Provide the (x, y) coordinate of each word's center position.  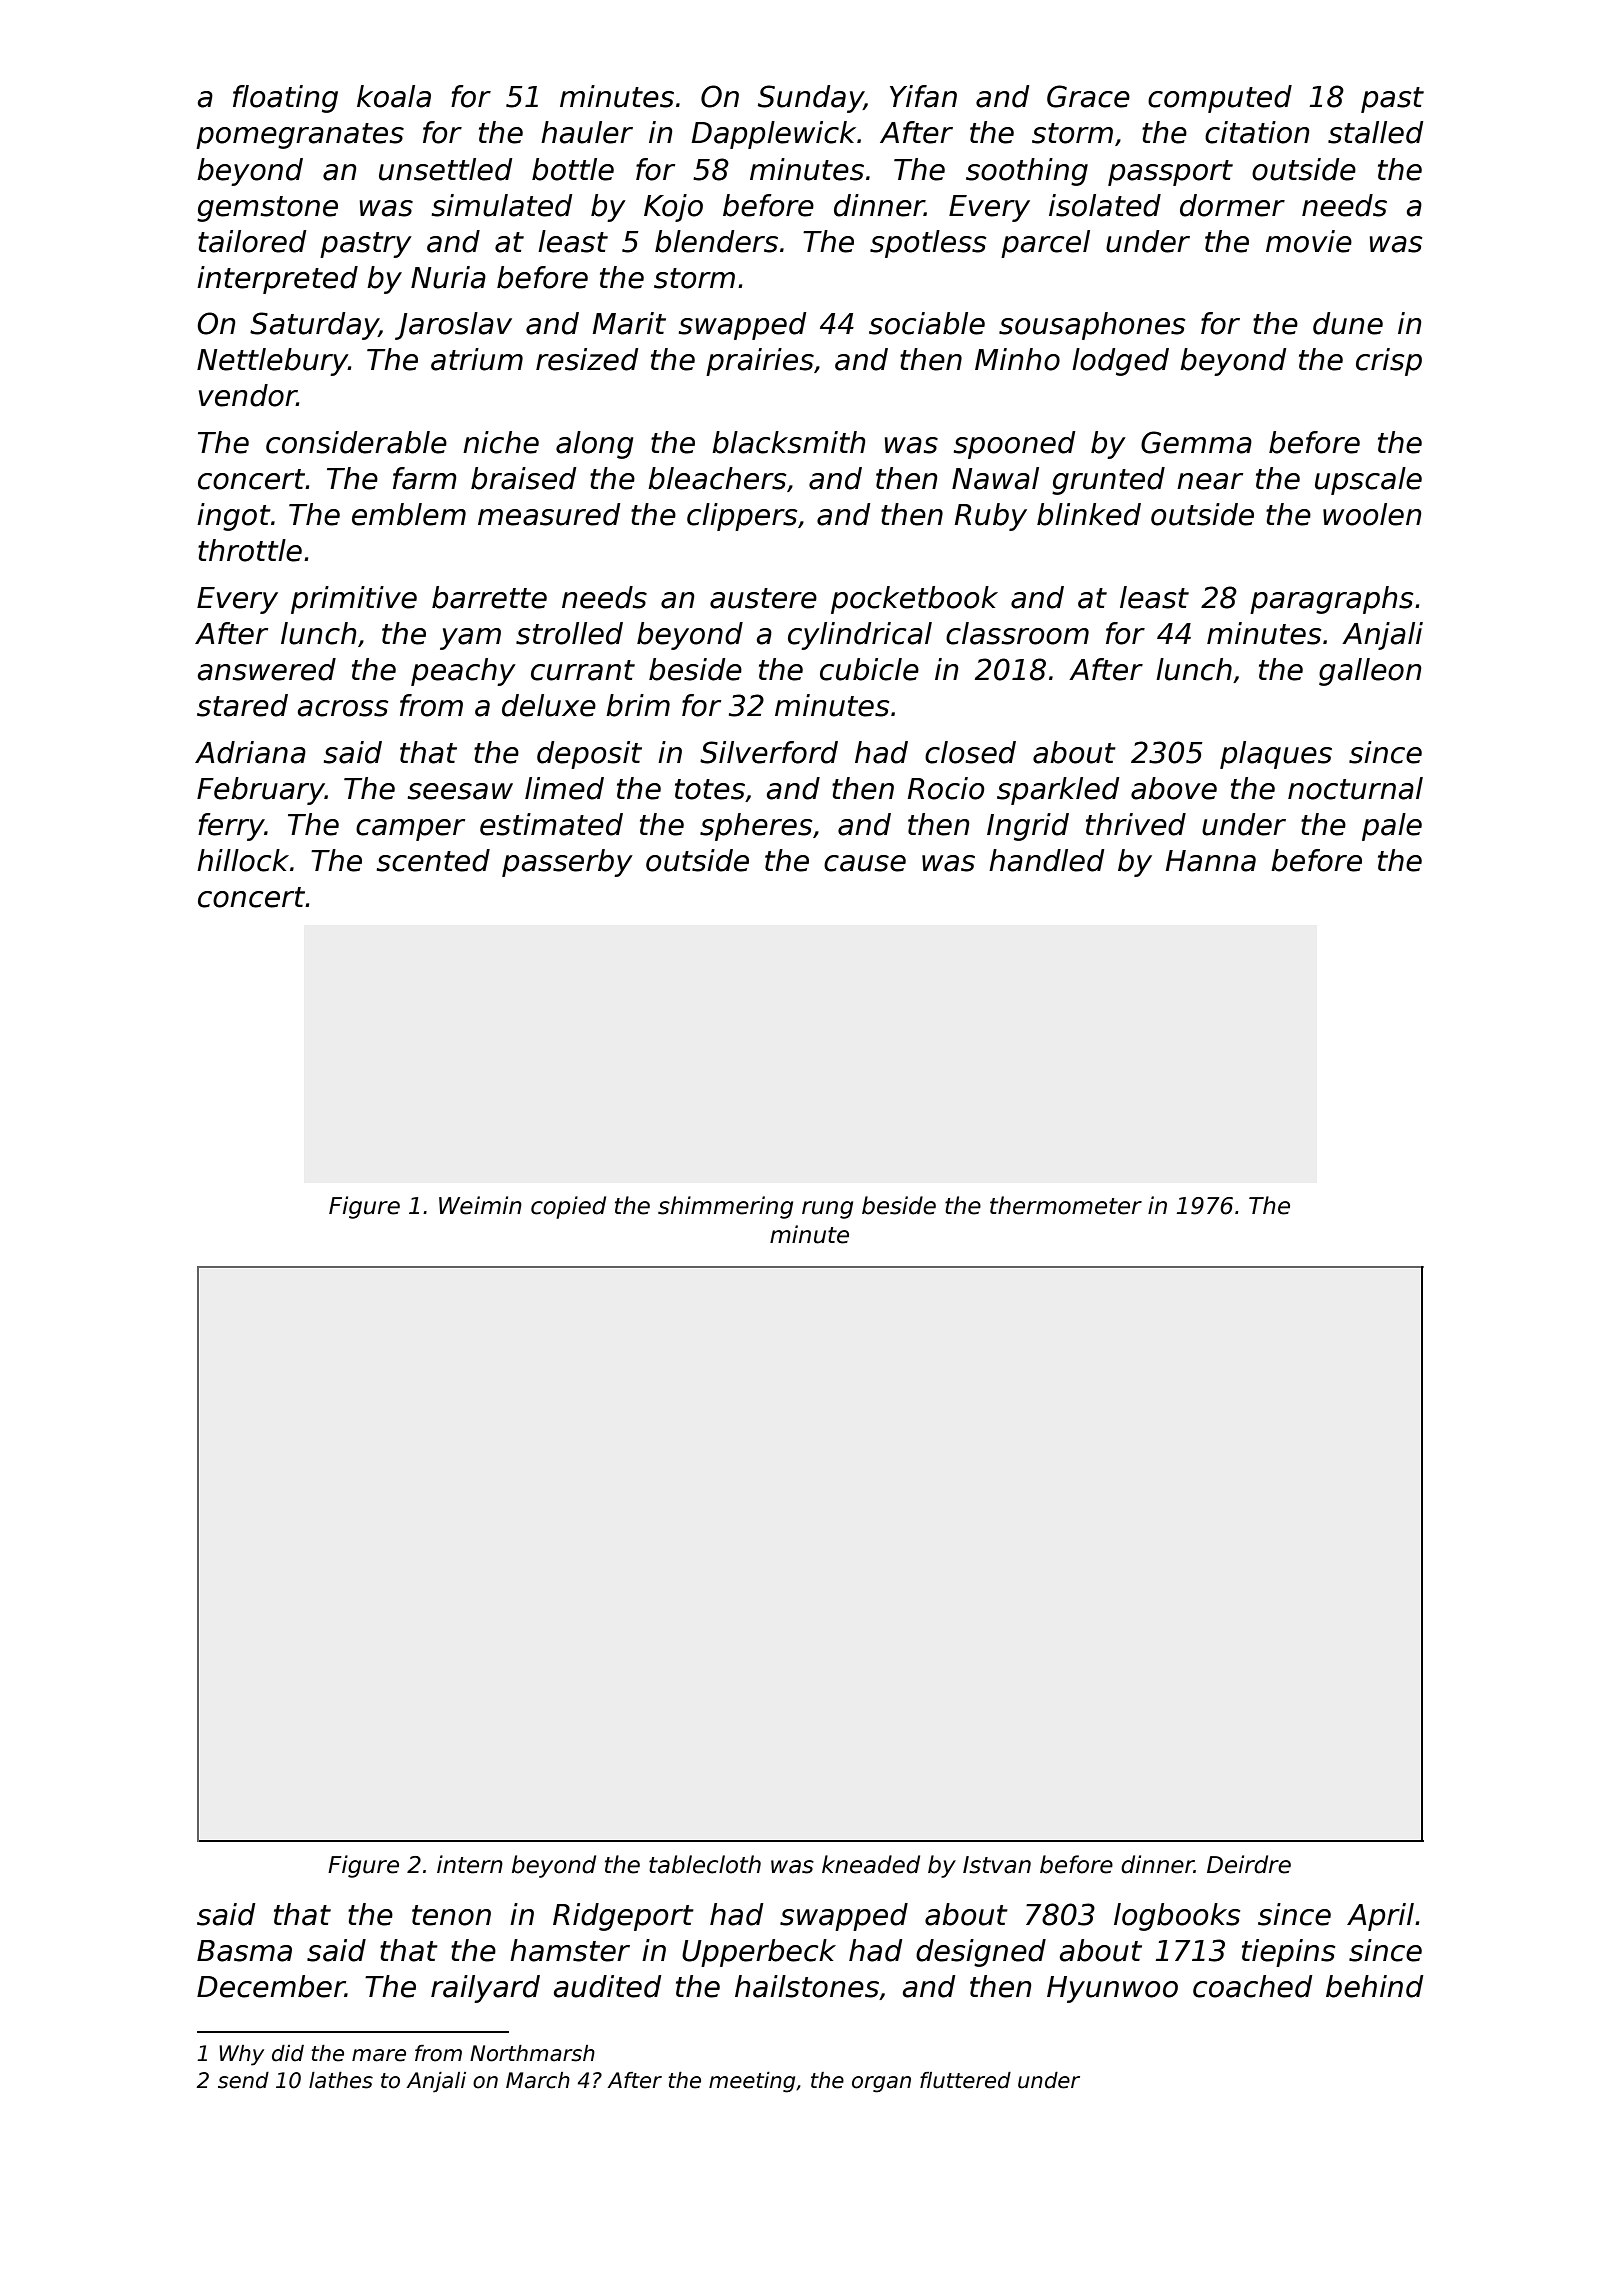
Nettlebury (272, 362)
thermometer (1066, 1205)
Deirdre (1249, 1864)
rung (827, 1210)
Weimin (480, 1205)
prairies (760, 362)
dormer (1232, 205)
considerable (356, 442)
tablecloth (705, 1864)
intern (470, 1864)
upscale (1368, 481)
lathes (341, 2080)
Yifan (923, 96)
